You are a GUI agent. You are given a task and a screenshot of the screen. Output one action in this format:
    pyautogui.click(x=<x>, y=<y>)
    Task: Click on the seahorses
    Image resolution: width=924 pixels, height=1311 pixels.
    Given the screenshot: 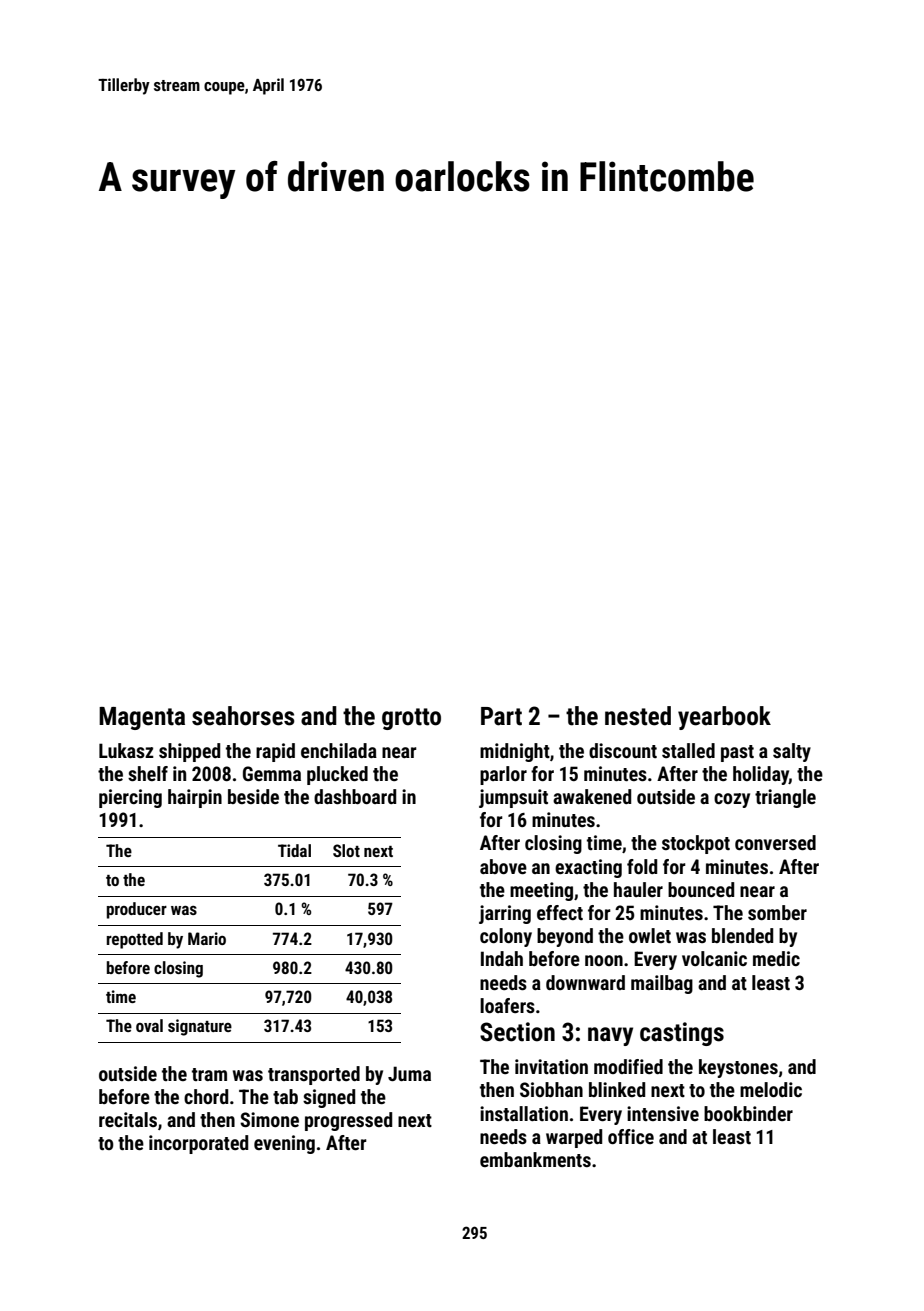 What is the action you would take?
    pyautogui.click(x=243, y=716)
